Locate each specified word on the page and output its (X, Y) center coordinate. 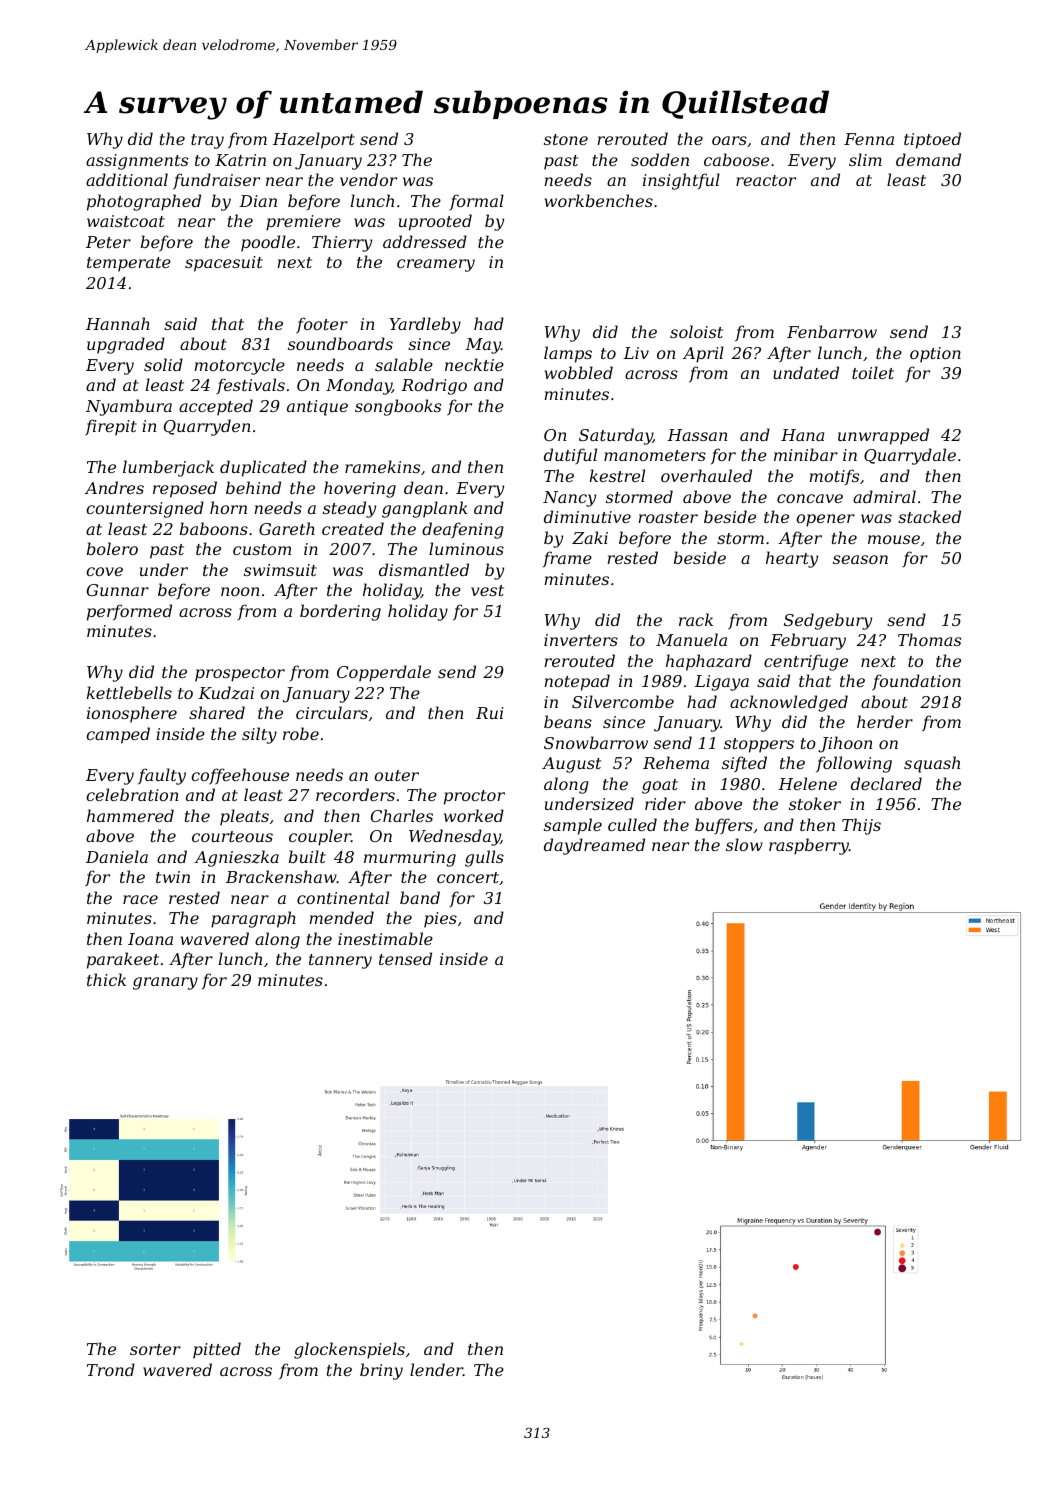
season (860, 559)
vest (487, 590)
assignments (137, 162)
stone (566, 139)
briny (381, 1371)
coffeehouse (240, 776)
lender (436, 1369)
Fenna (869, 139)
